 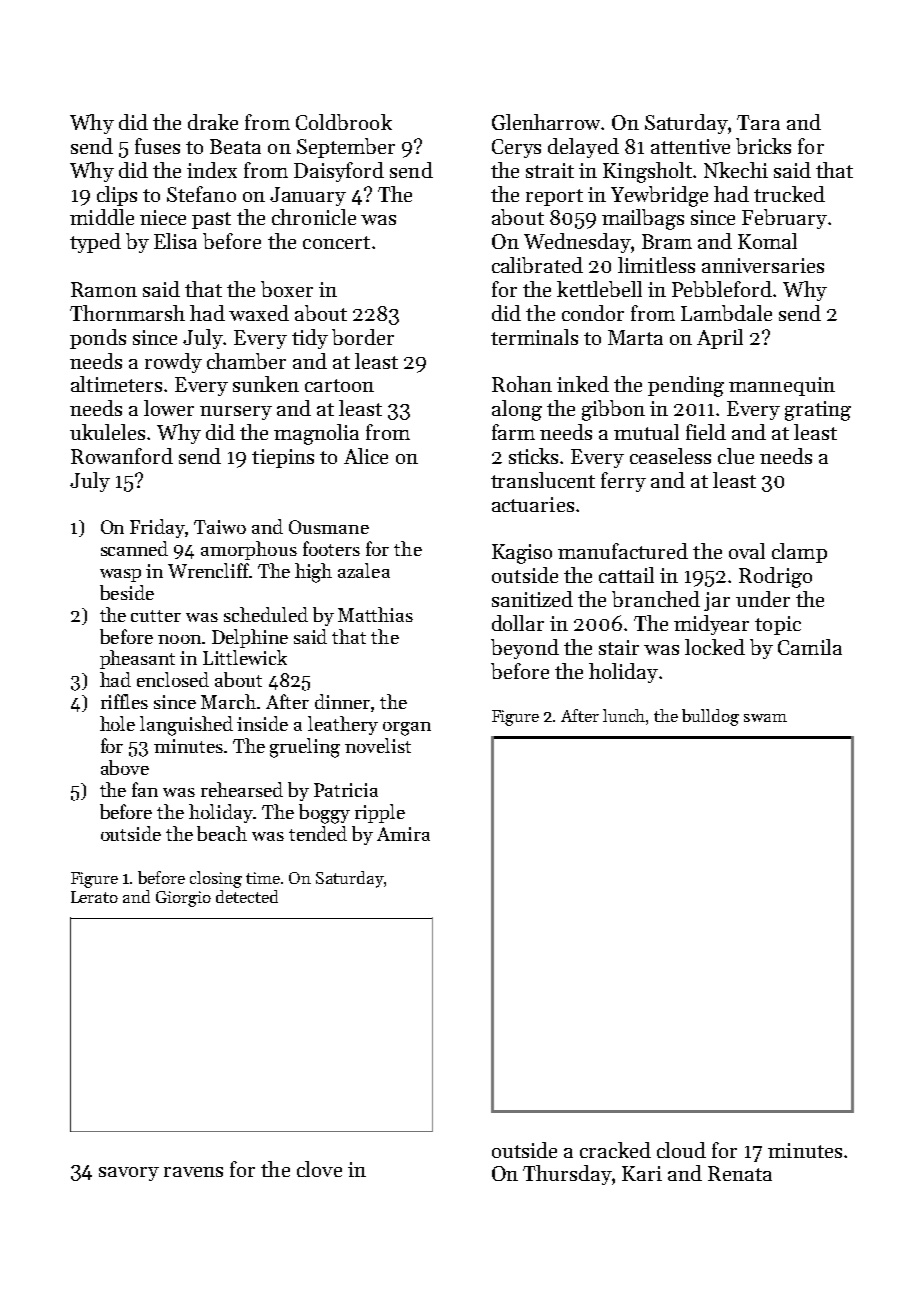 I want to click on typed, so click(x=95, y=243).
